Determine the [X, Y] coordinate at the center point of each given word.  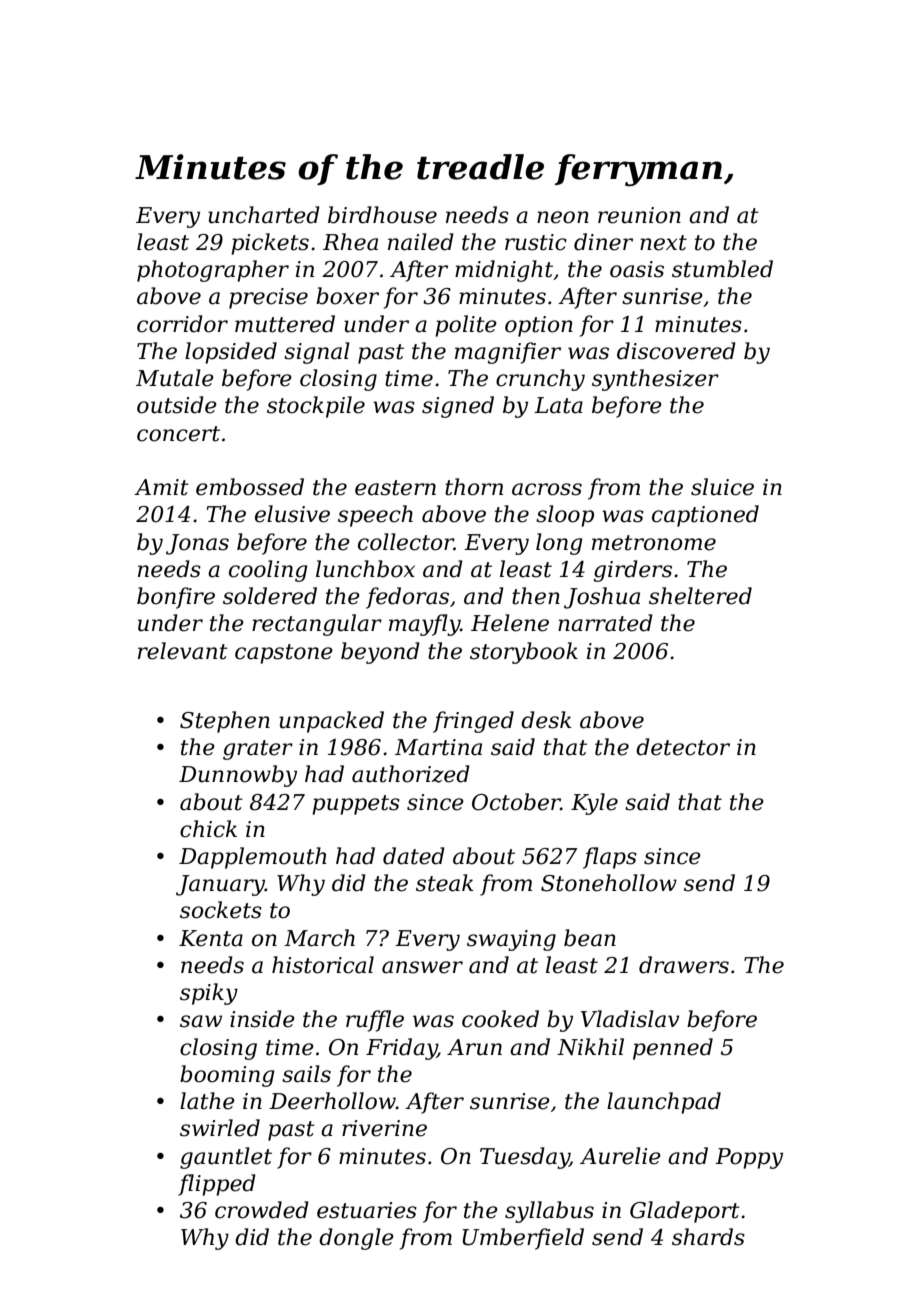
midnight [504, 271]
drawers [684, 965]
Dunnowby [238, 776]
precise [268, 298]
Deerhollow [332, 1101]
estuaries [367, 1210]
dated [414, 856]
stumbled [722, 269]
